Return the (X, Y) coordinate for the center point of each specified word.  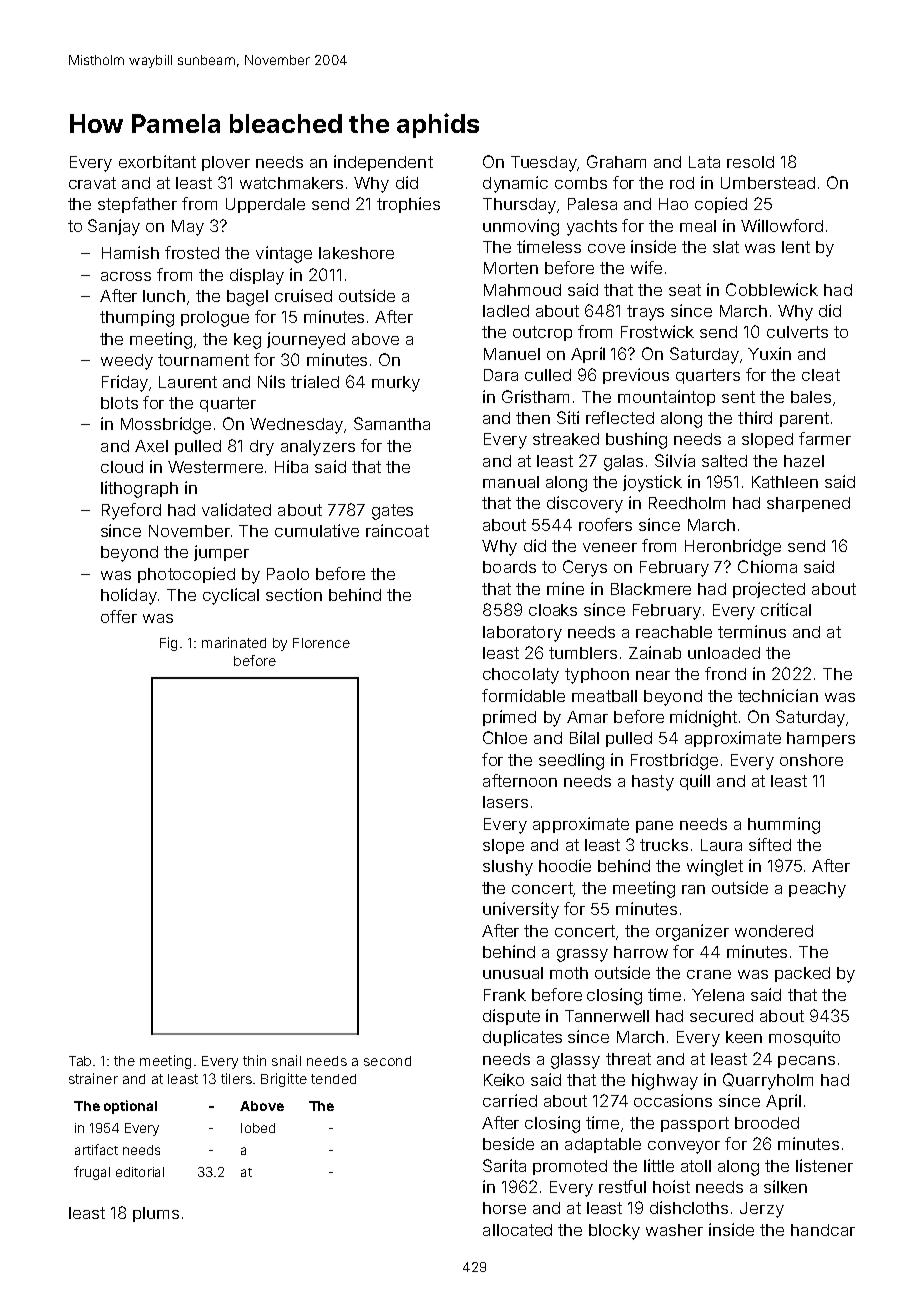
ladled (506, 311)
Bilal (584, 737)
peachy (817, 890)
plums (156, 1214)
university (521, 910)
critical (786, 609)
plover (226, 163)
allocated (517, 1230)
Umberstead (768, 183)
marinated (234, 642)
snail (286, 1060)
